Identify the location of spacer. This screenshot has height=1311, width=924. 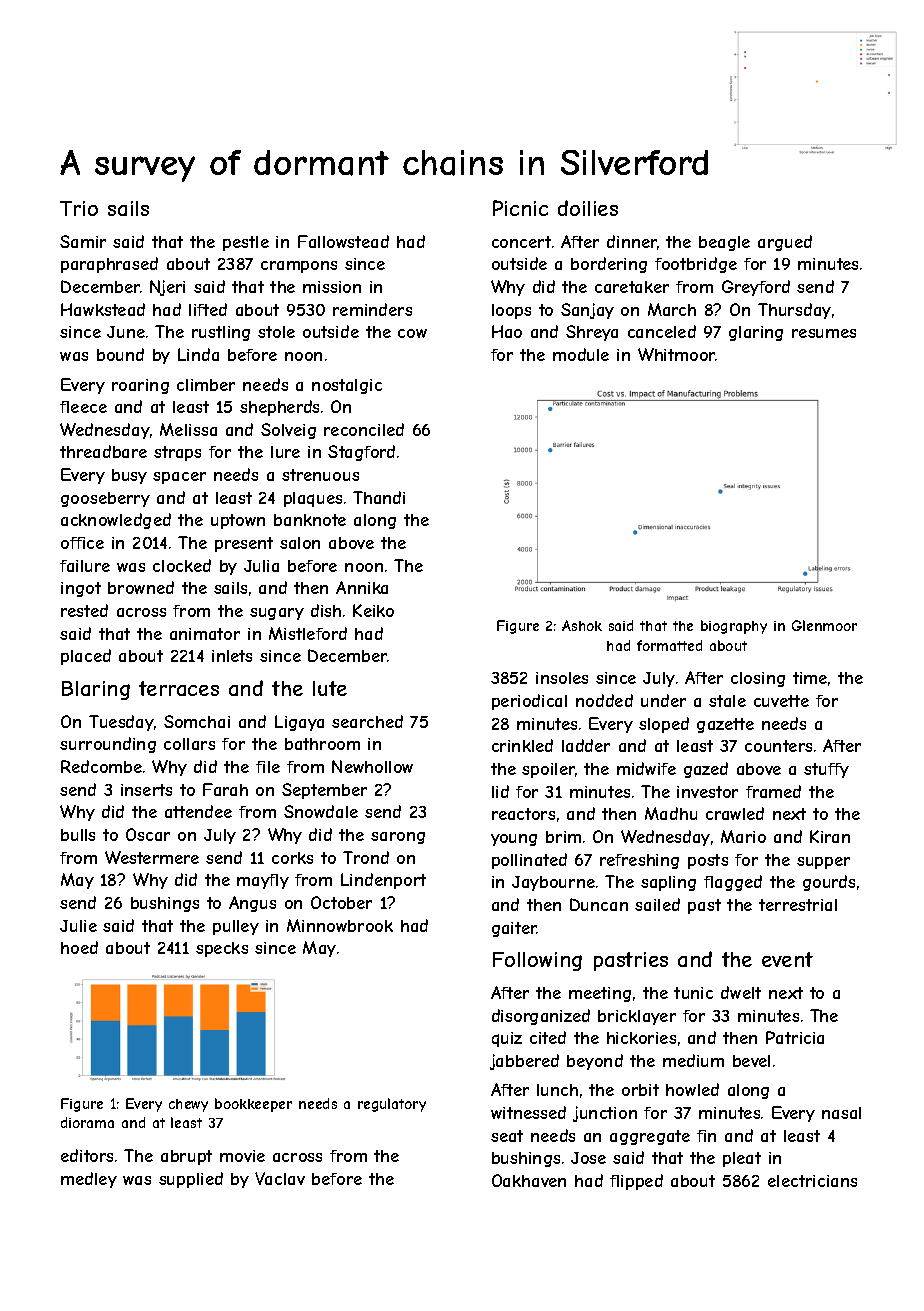
(179, 478).
